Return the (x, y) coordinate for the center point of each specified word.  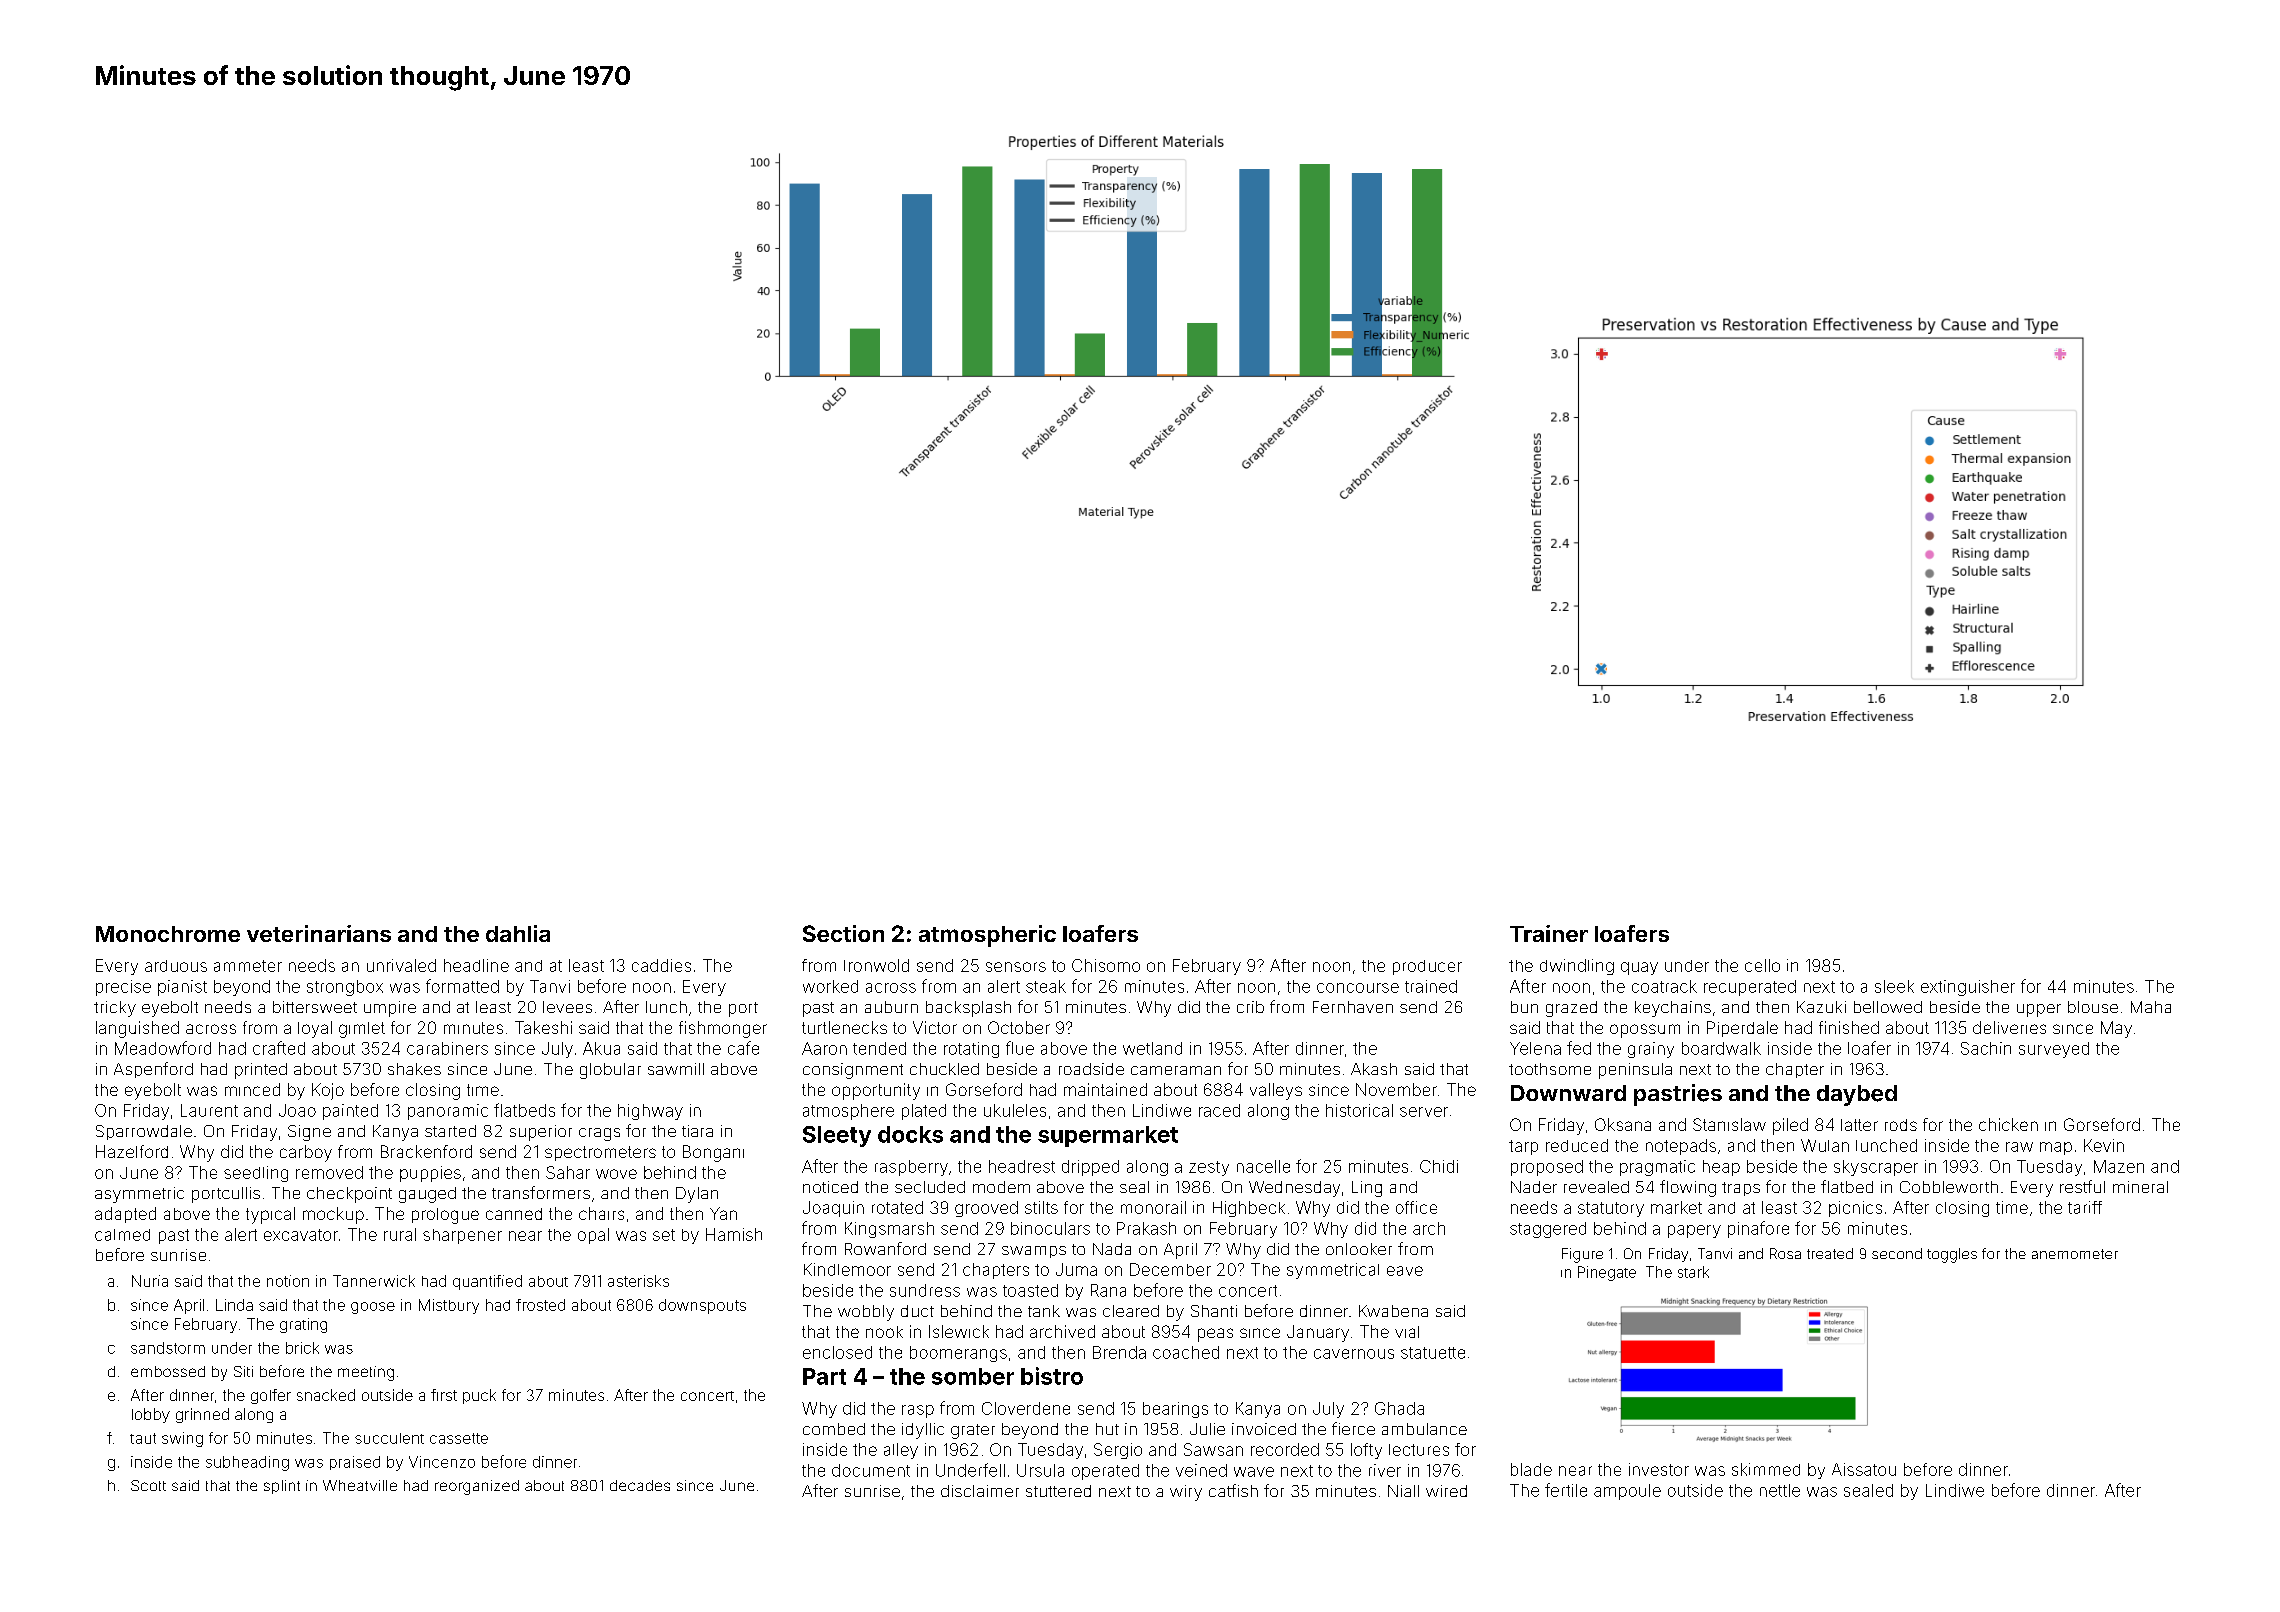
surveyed (2054, 1050)
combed (834, 1429)
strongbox (345, 988)
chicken (2008, 1124)
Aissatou (1864, 1469)
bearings (1175, 1410)
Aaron (824, 1048)
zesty (1209, 1168)
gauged (427, 1195)
